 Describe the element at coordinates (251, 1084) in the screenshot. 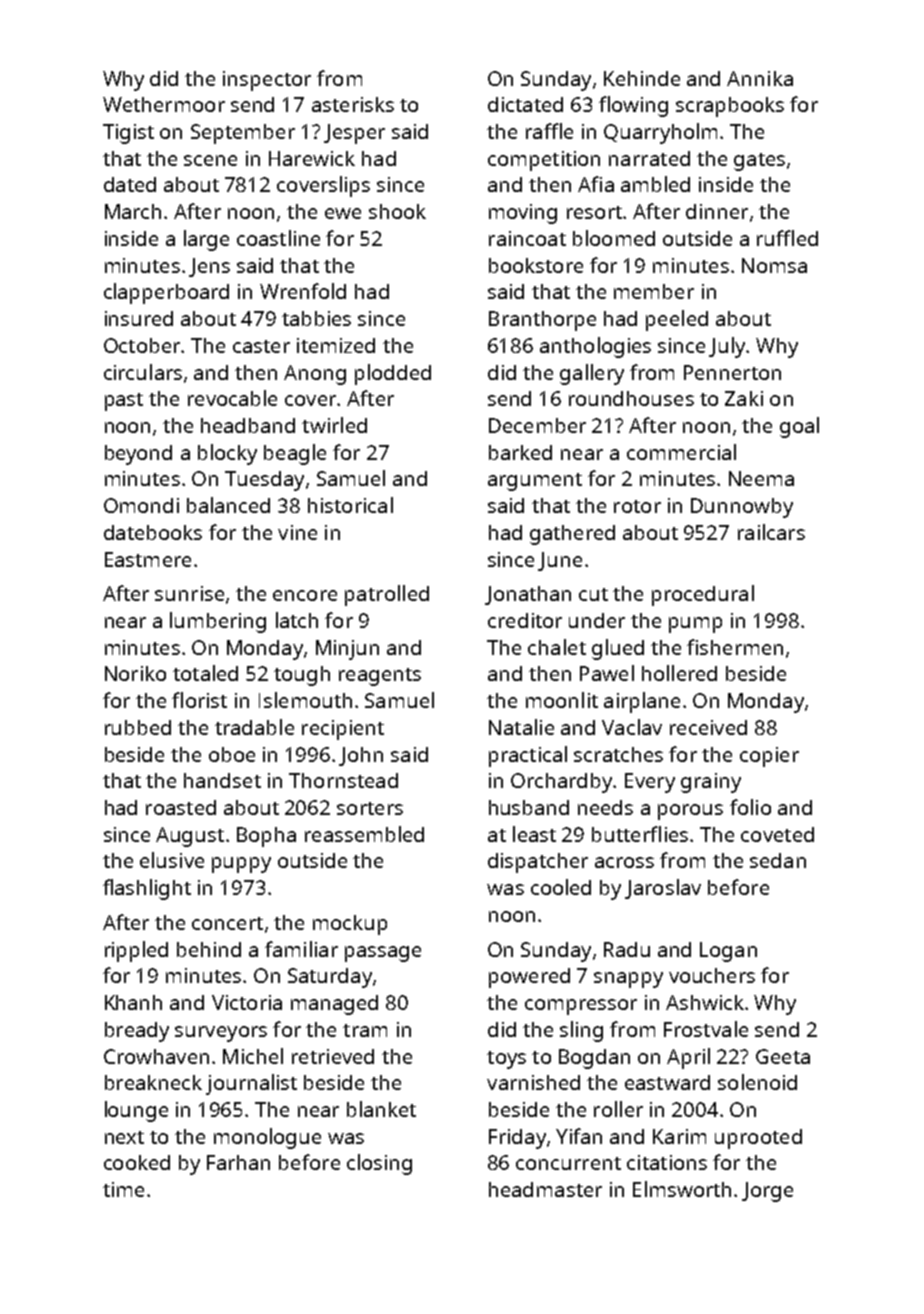

I see `journalist` at that location.
